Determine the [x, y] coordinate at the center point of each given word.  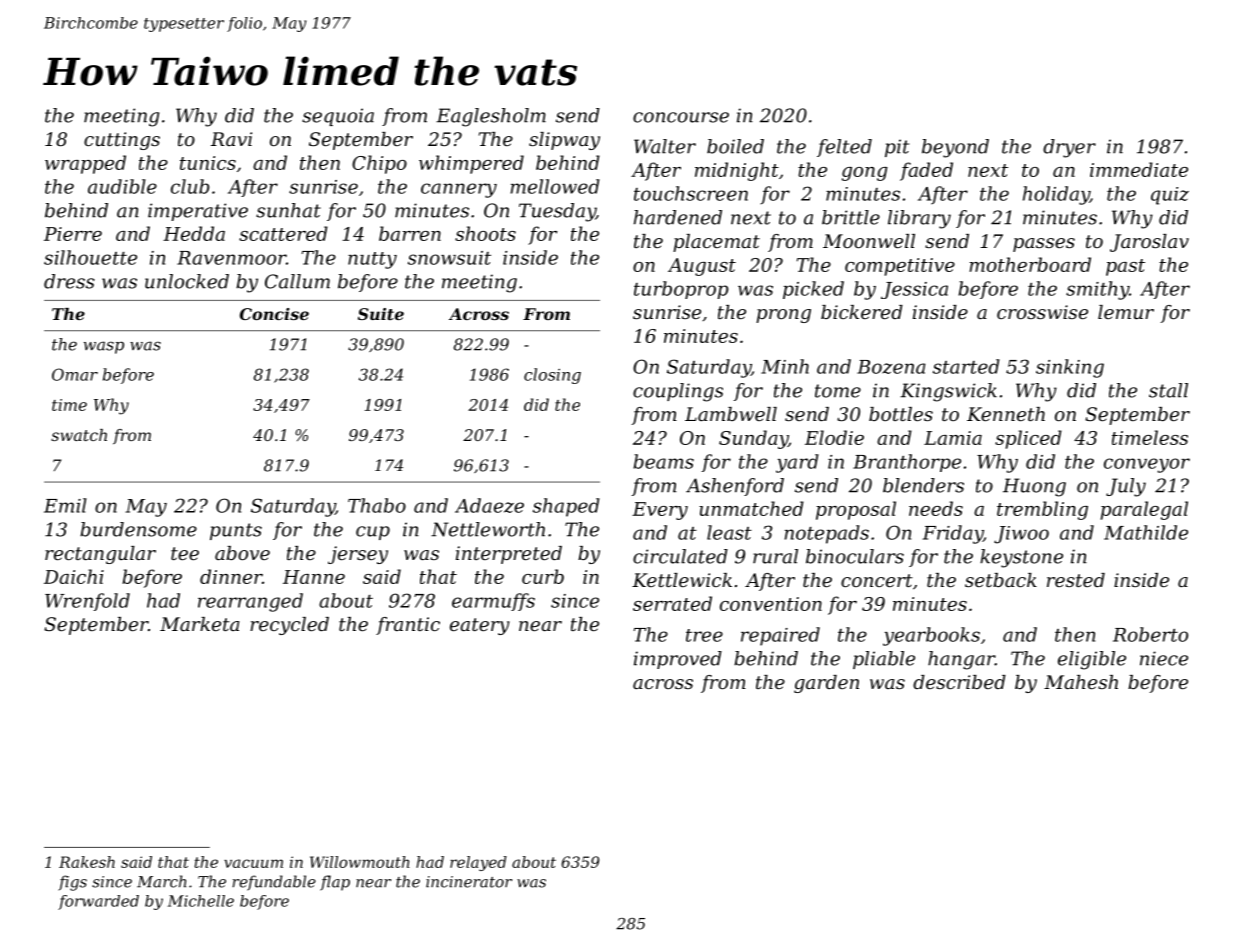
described [959, 682]
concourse [681, 117]
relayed [478, 863]
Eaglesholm [491, 117]
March [161, 881]
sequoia [338, 117]
